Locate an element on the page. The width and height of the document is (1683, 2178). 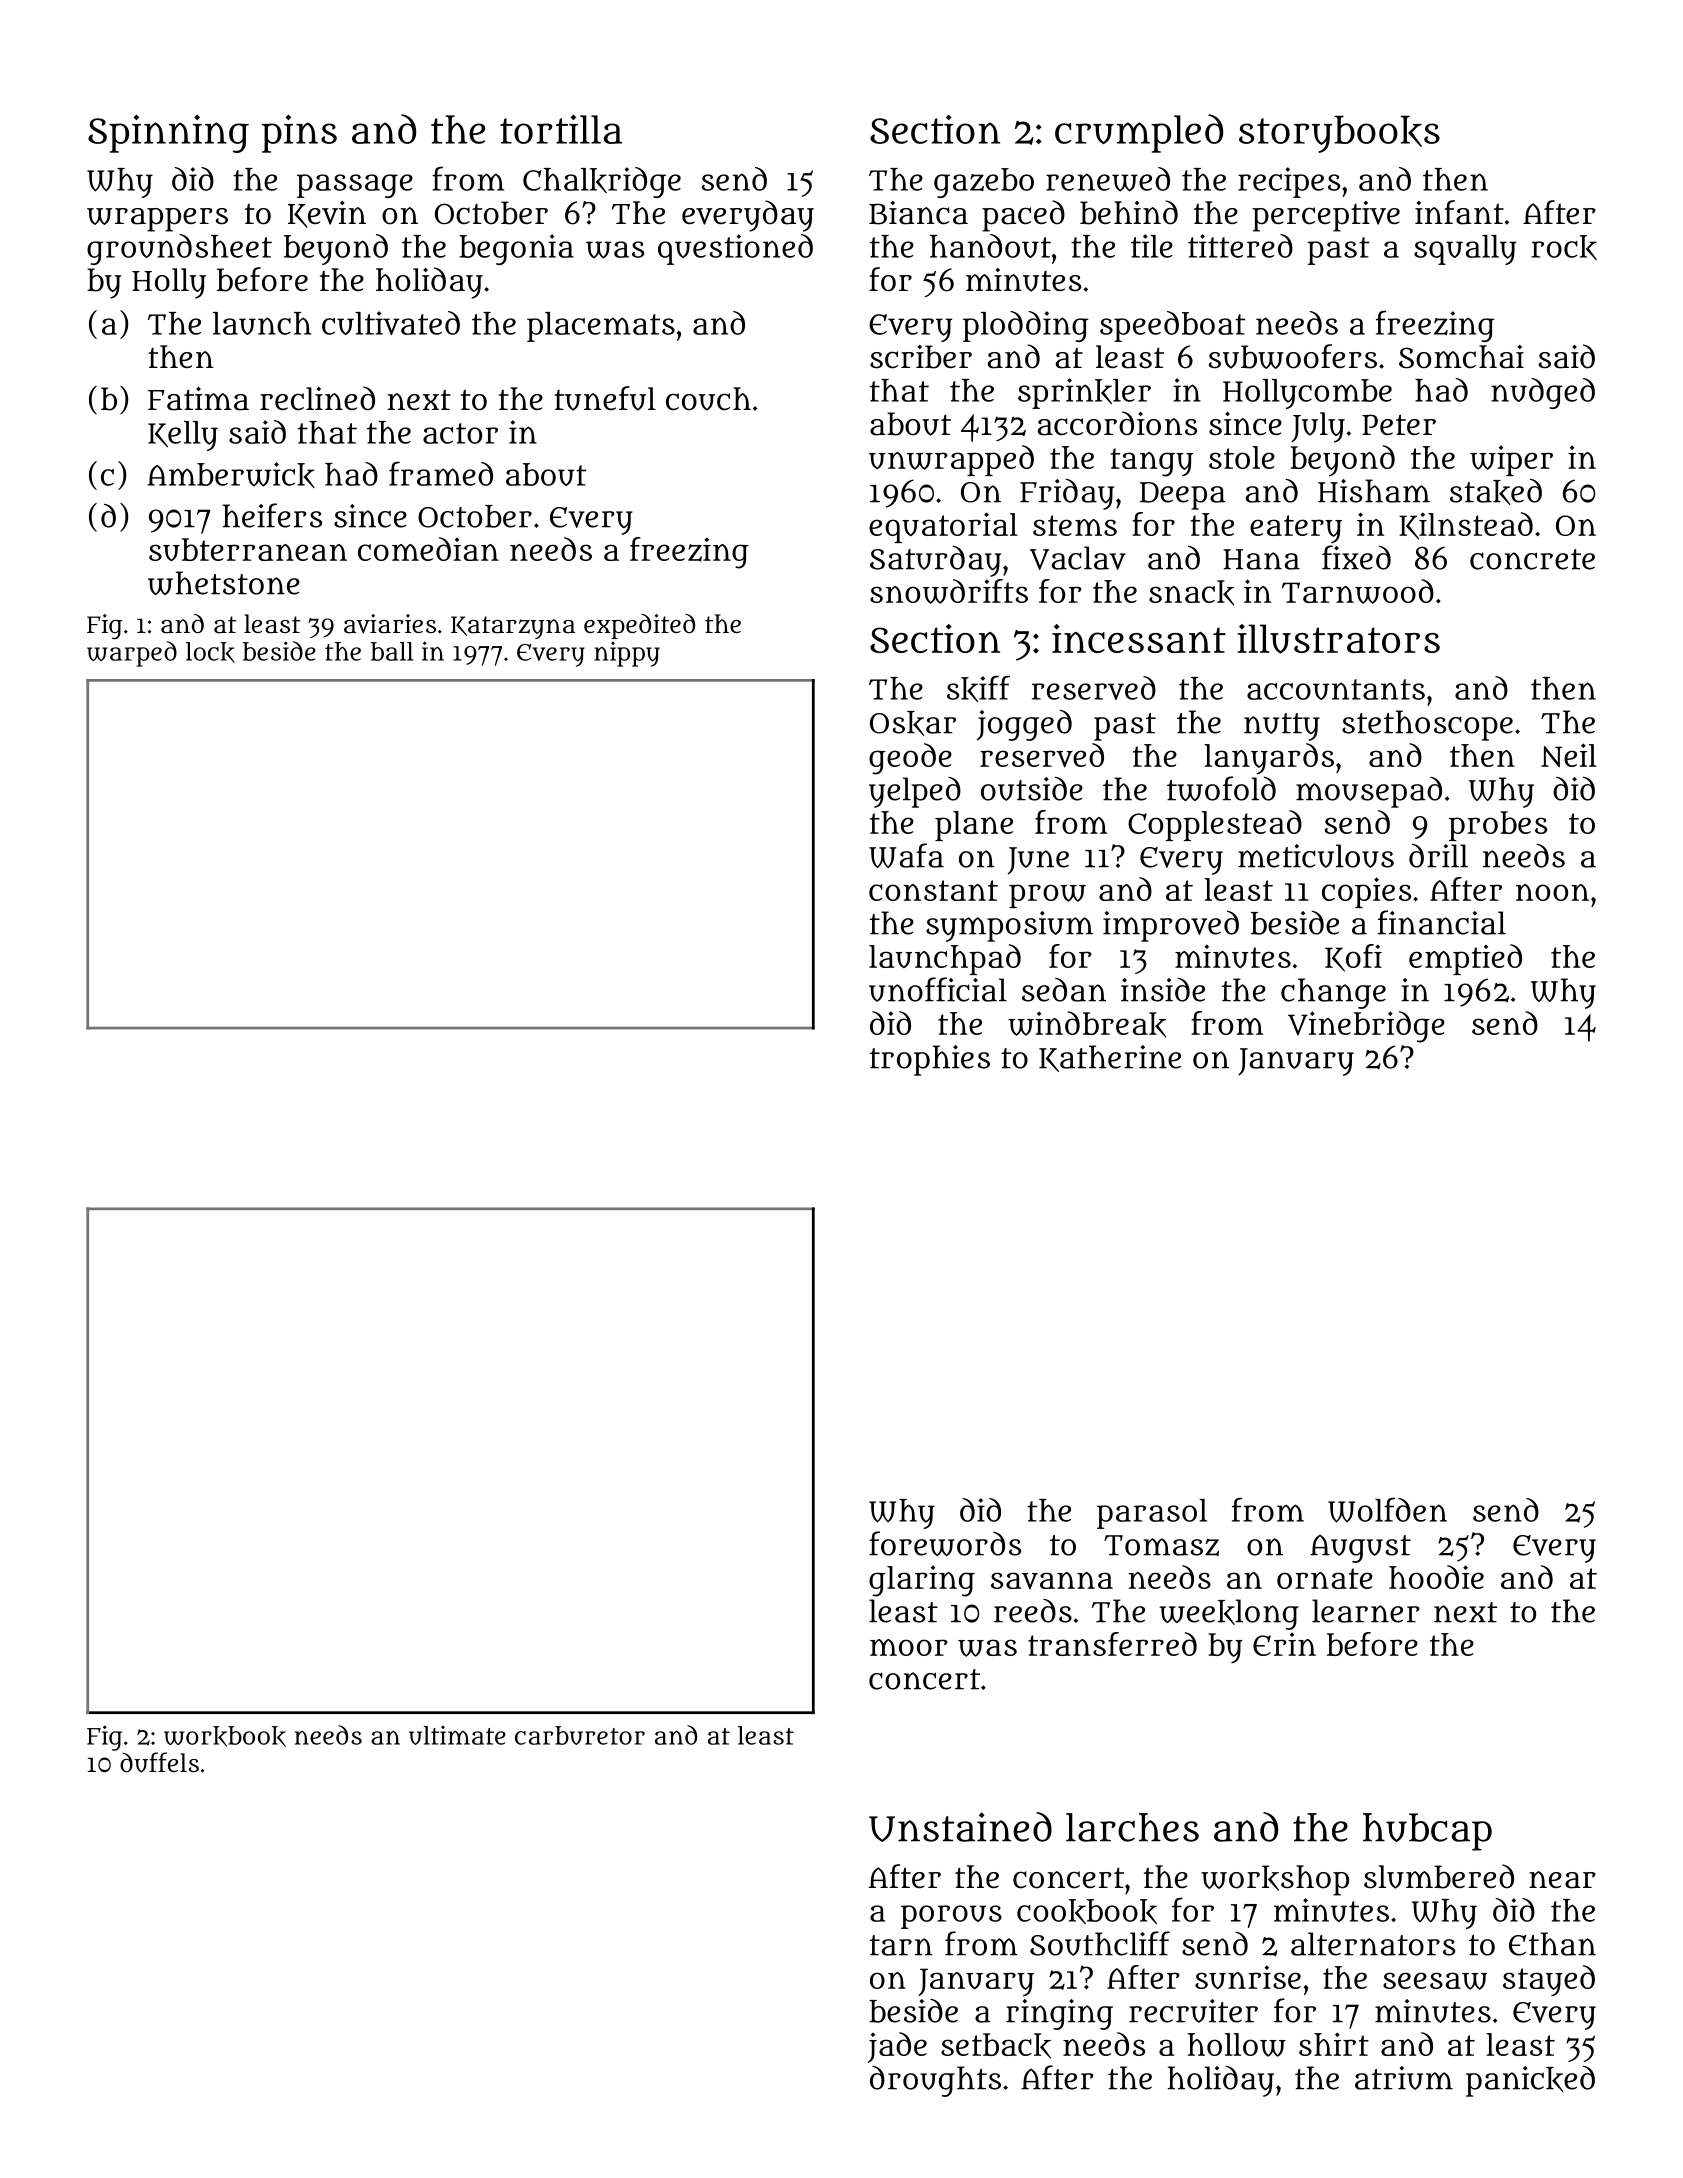
jade is located at coordinates (897, 2047).
